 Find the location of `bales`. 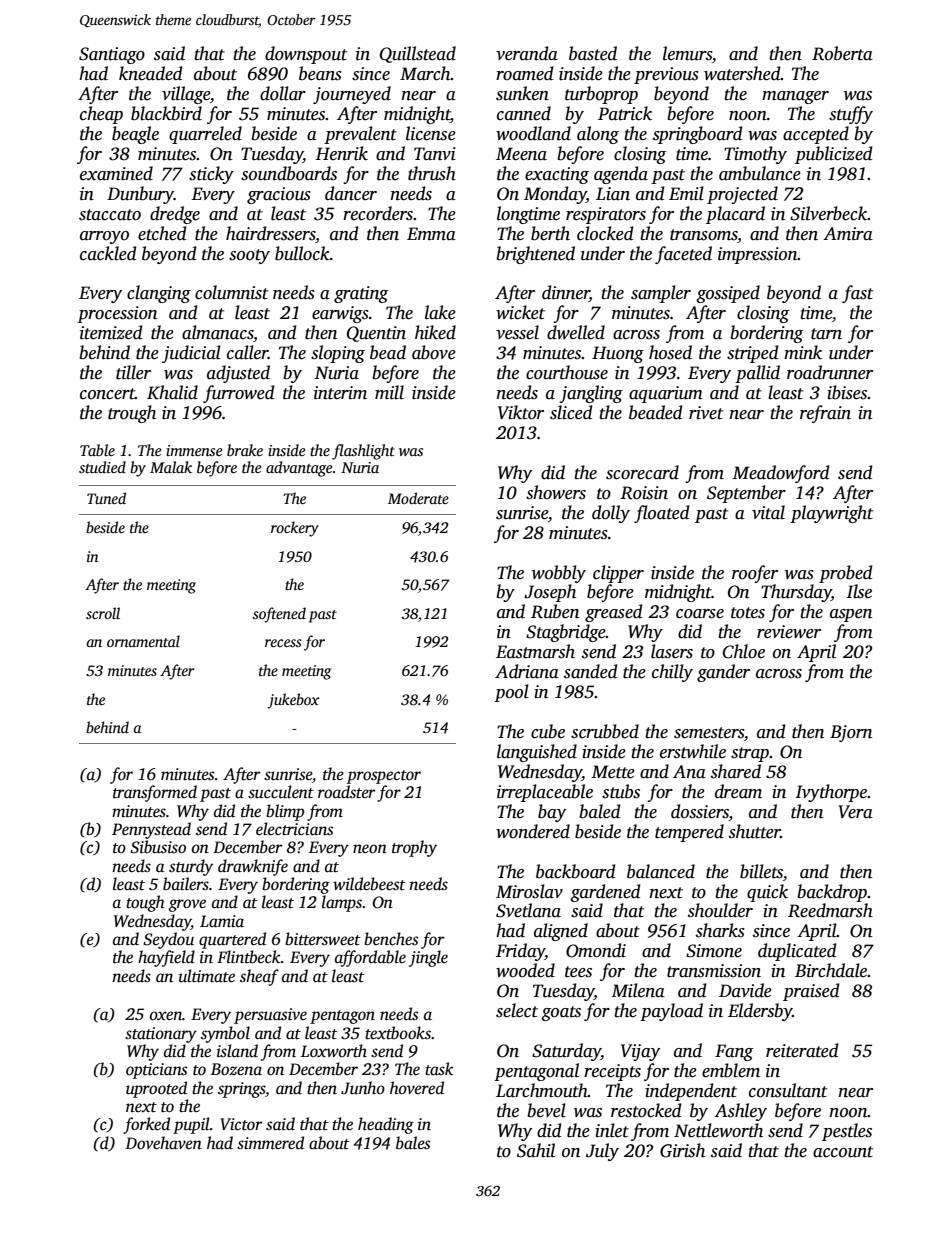

bales is located at coordinates (413, 1143).
